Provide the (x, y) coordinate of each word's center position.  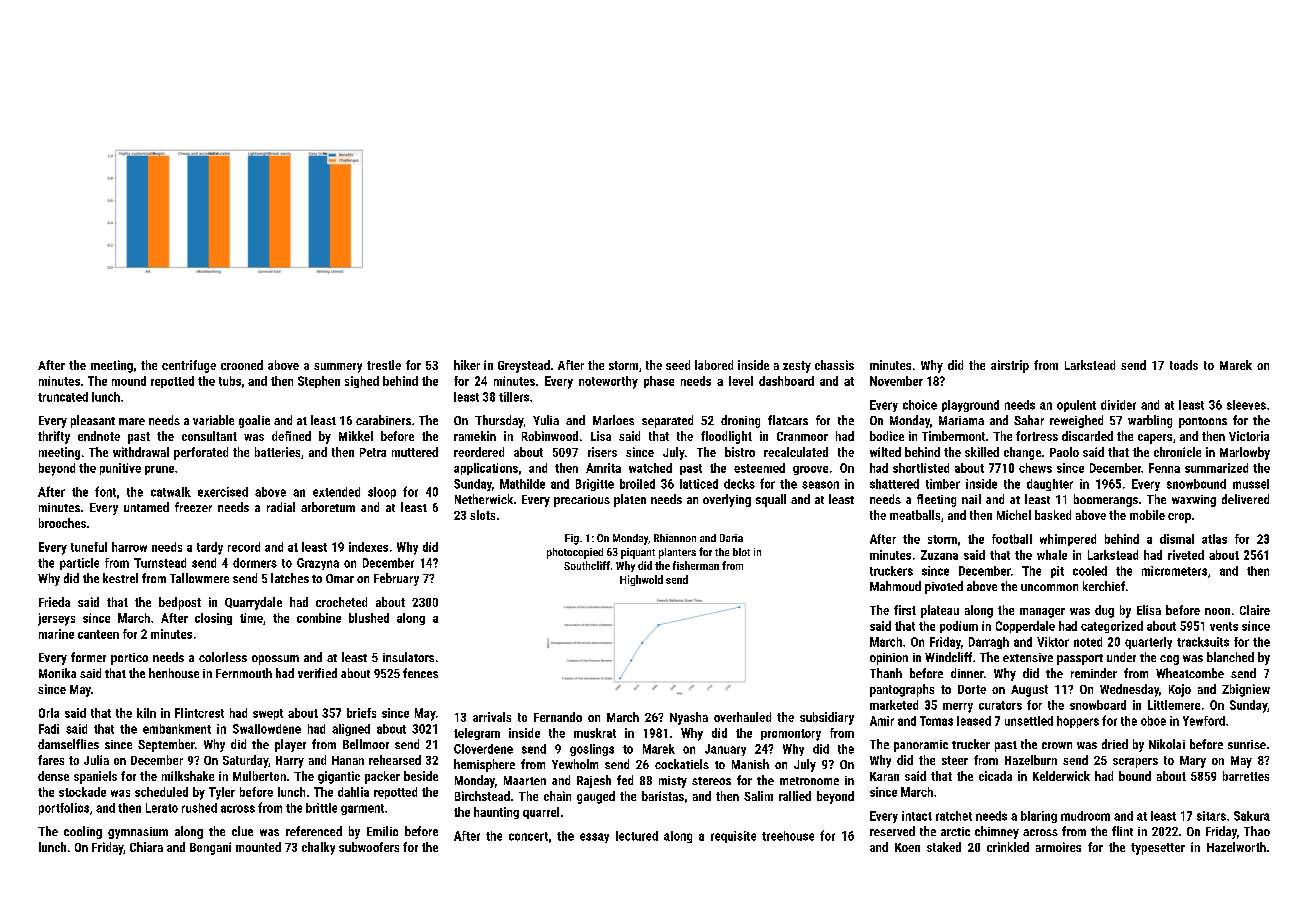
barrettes (1246, 776)
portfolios (64, 809)
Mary (1193, 762)
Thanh (886, 673)
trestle (384, 365)
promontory (791, 735)
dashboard (786, 381)
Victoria (1249, 436)
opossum (275, 660)
